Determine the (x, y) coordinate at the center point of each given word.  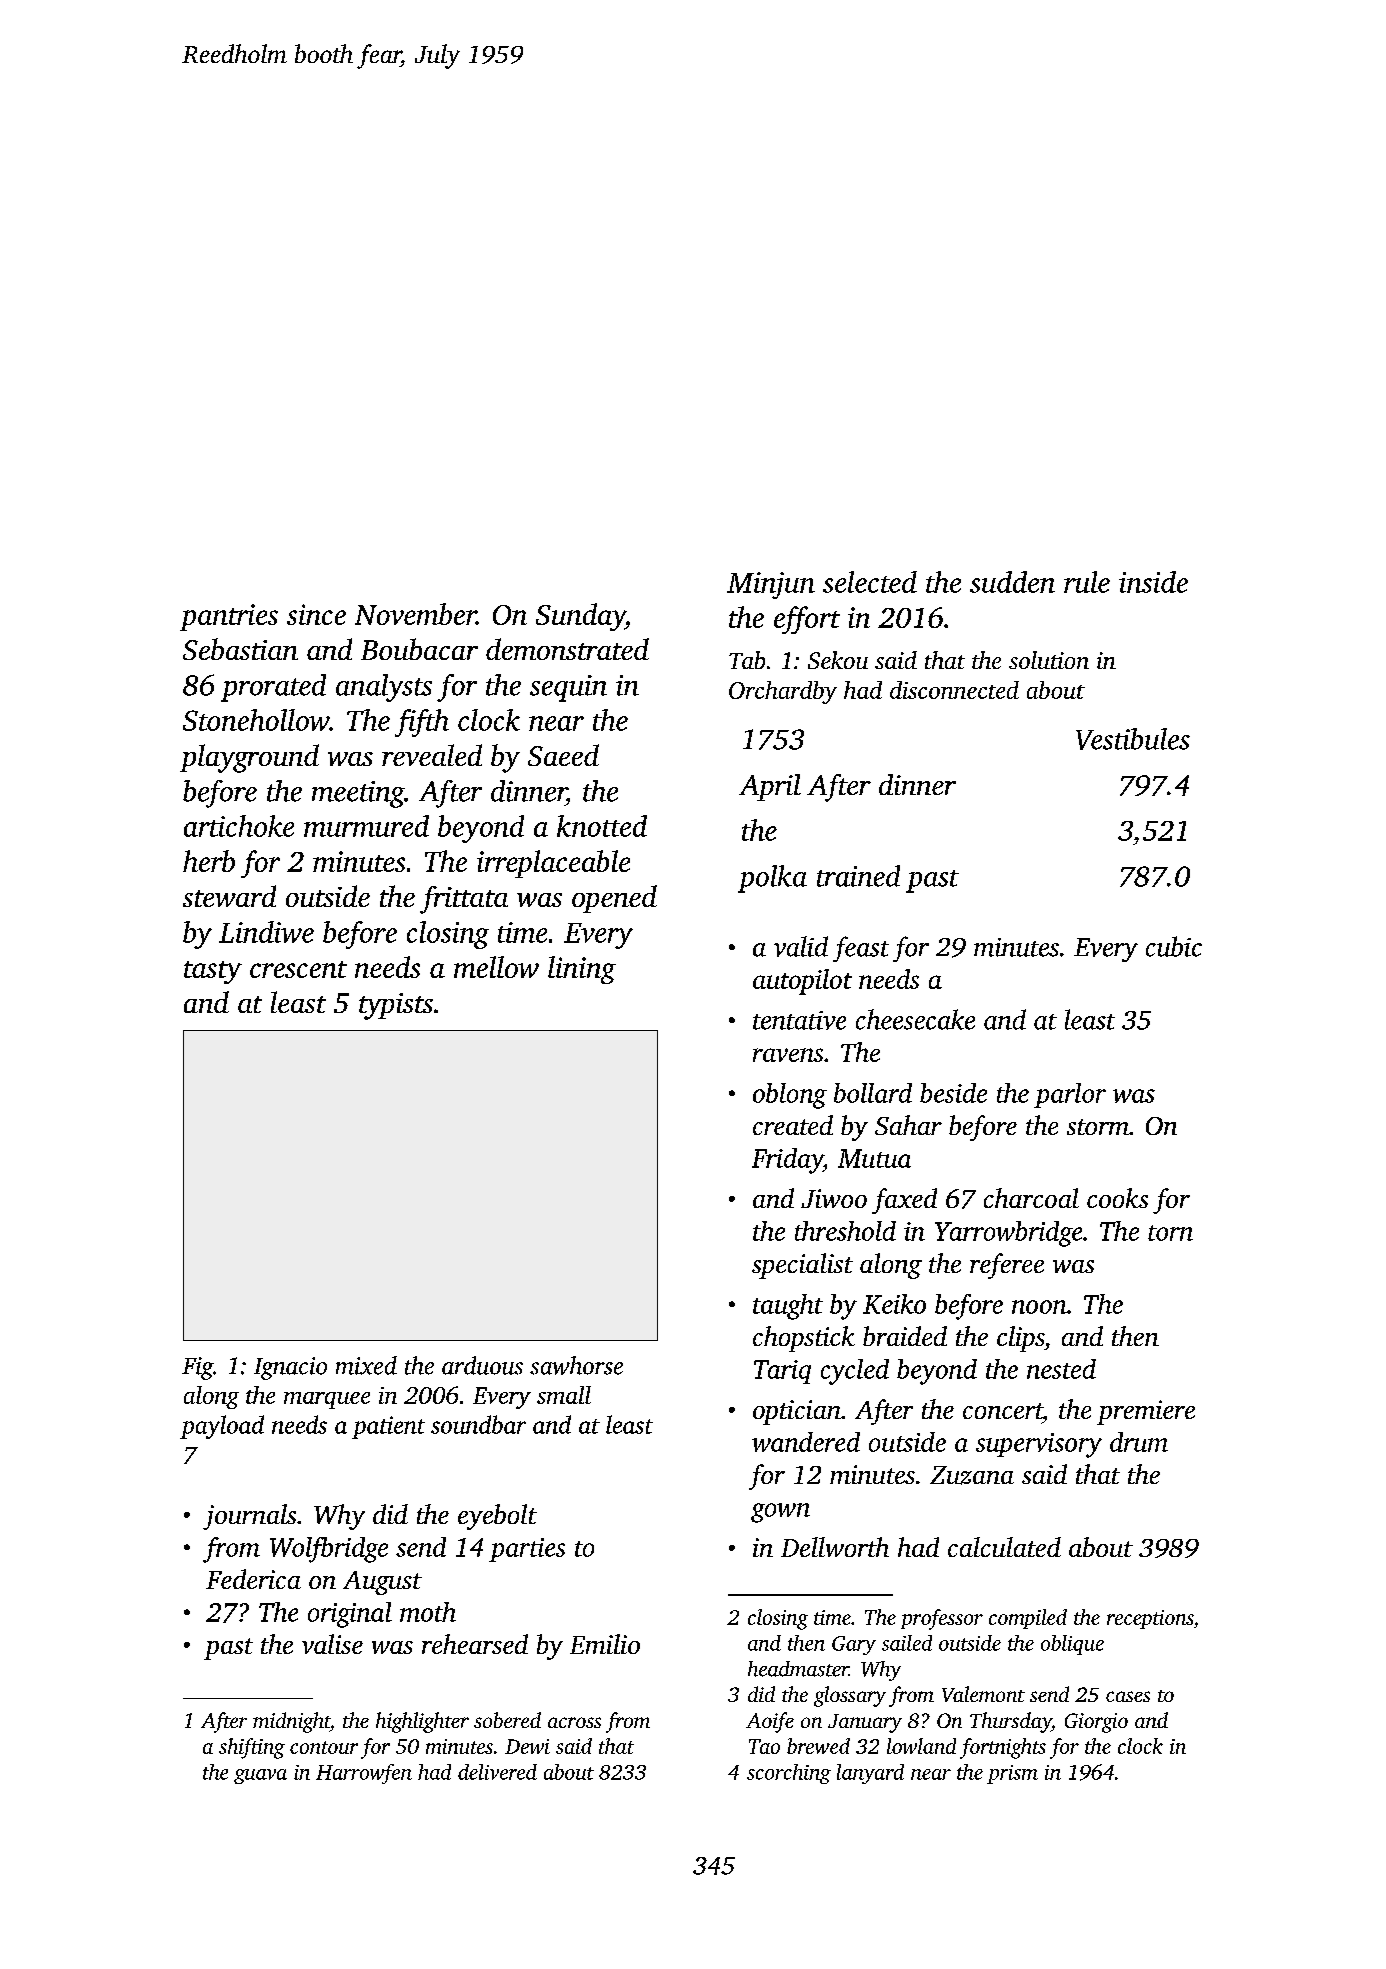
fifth (422, 723)
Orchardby (783, 692)
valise (332, 1644)
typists (396, 1006)
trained (858, 876)
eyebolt (497, 1517)
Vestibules (1133, 739)
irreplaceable (553, 864)
